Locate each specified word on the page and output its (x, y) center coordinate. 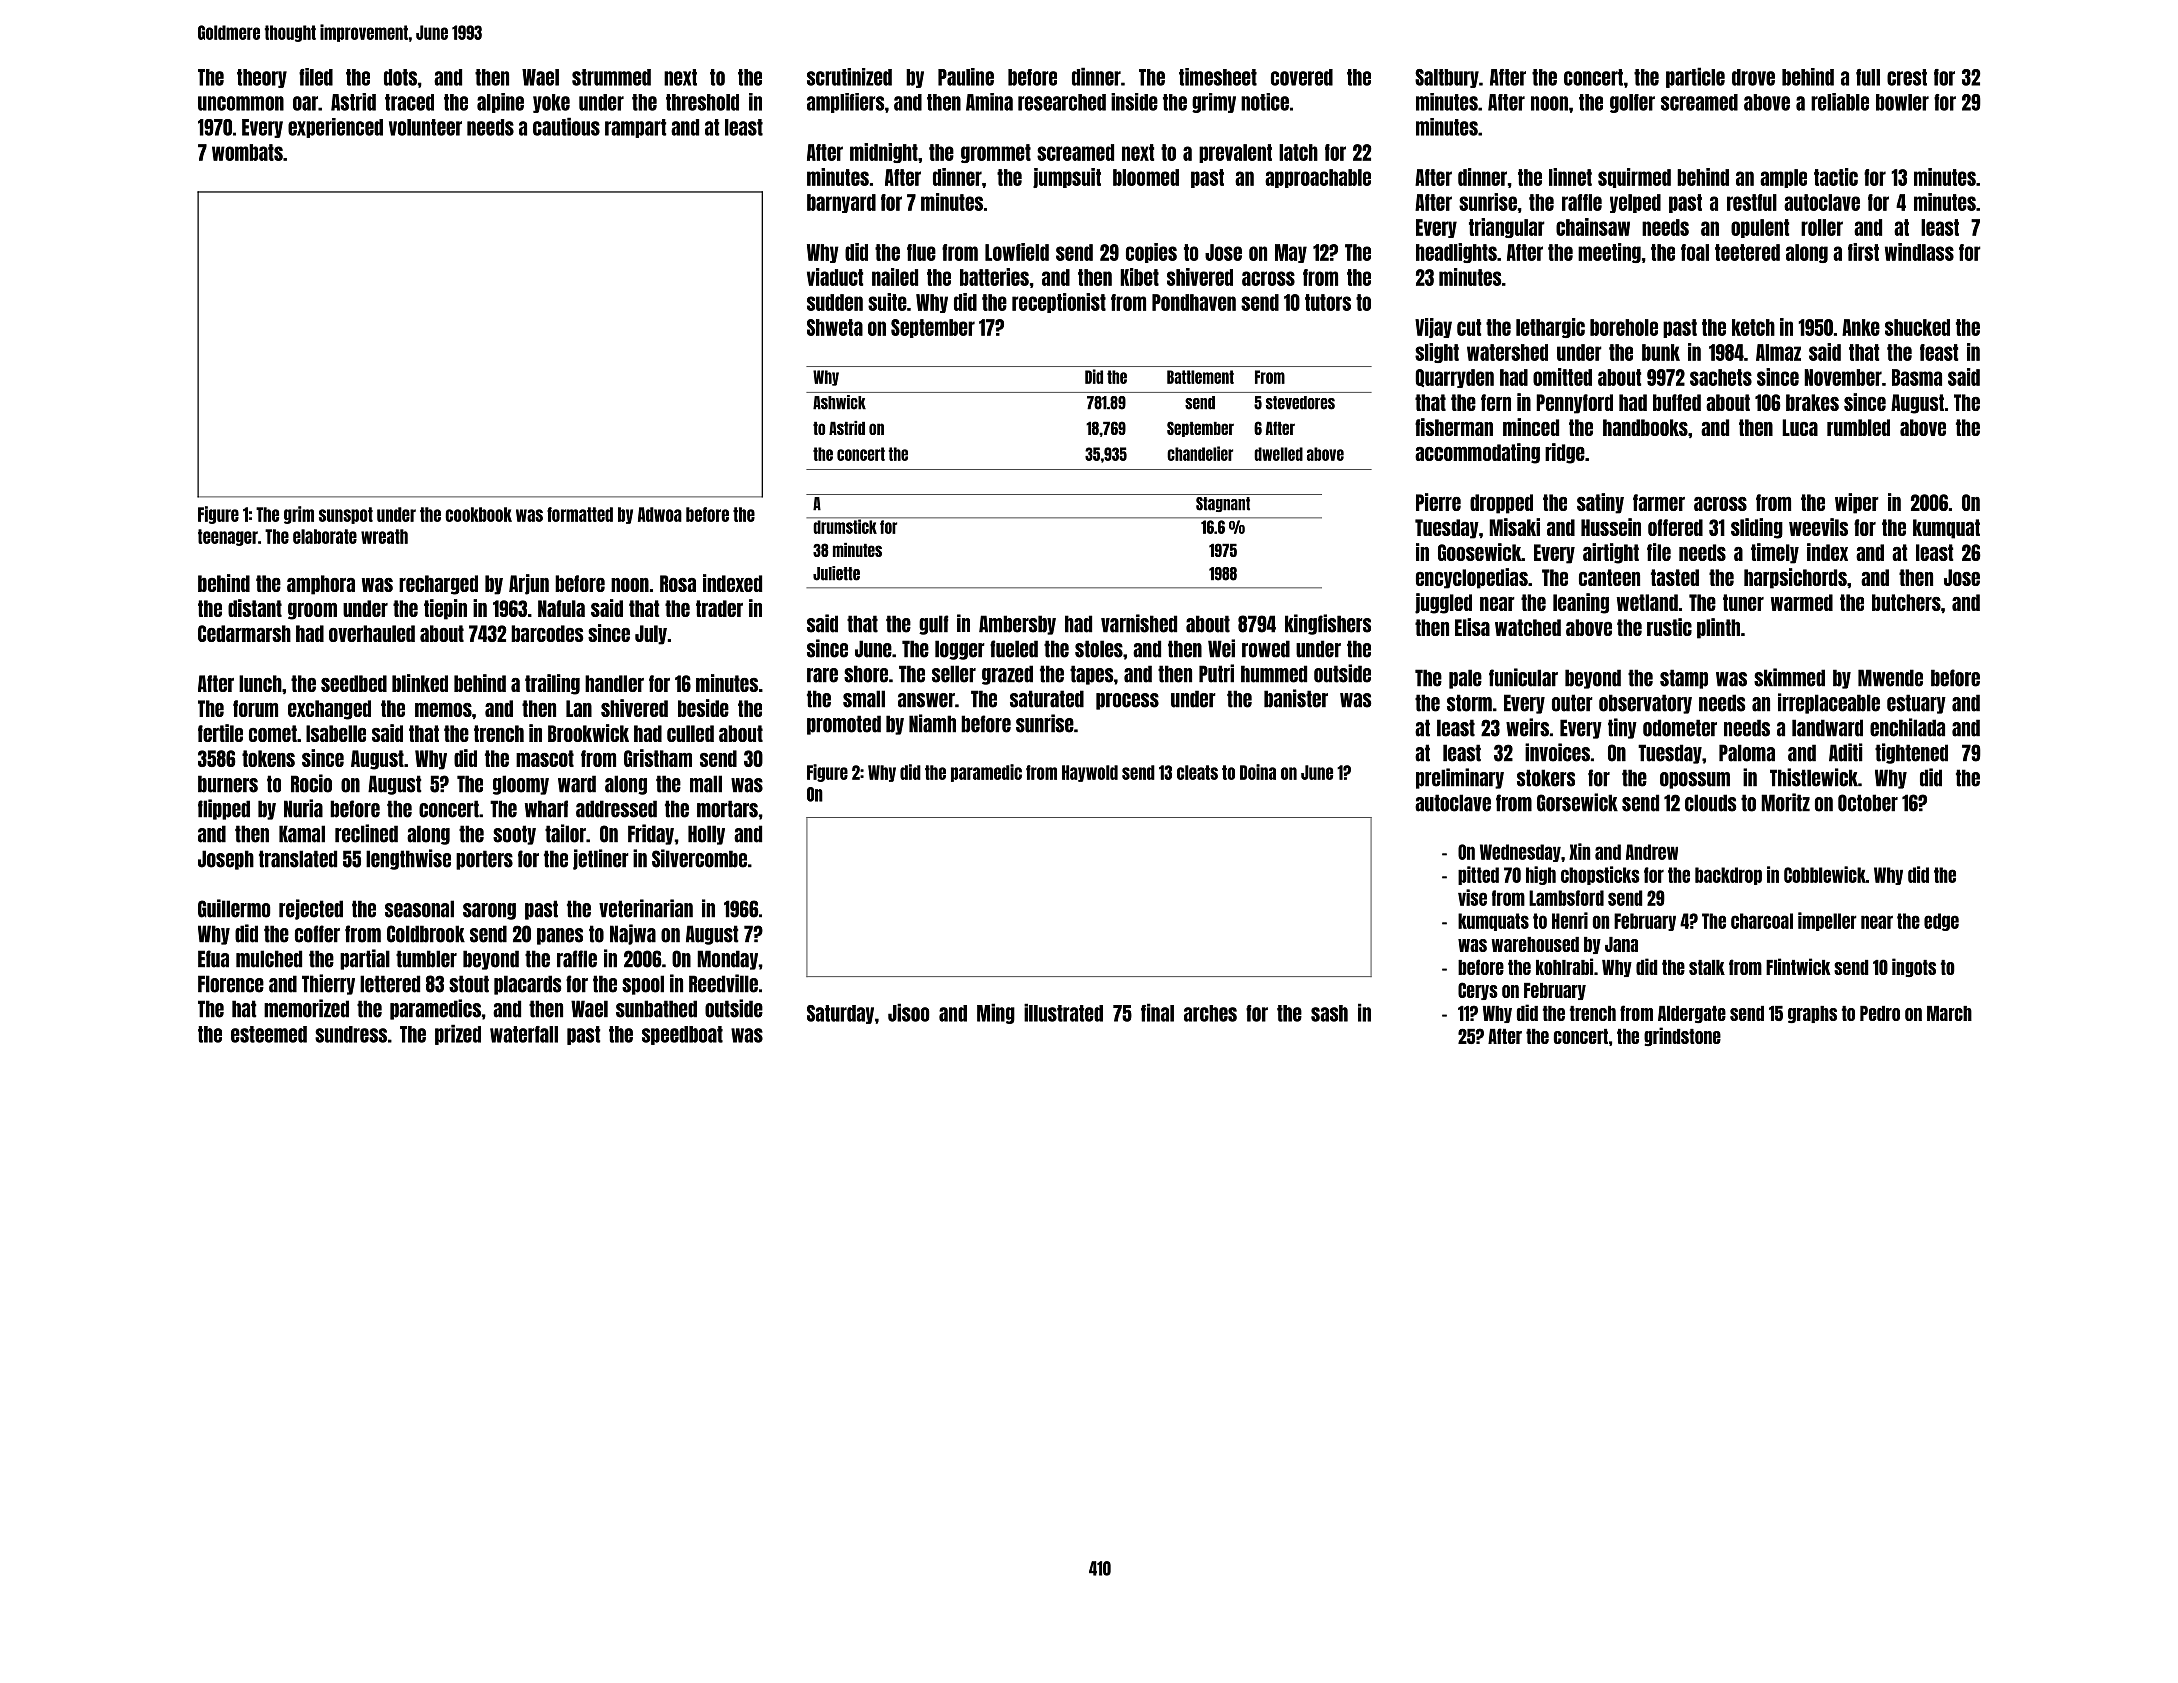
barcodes (547, 633)
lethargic (1550, 328)
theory (262, 78)
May (1291, 253)
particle (1695, 77)
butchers (1906, 602)
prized (458, 1034)
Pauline (966, 77)
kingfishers (1328, 624)
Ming (996, 1013)
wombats (247, 152)
